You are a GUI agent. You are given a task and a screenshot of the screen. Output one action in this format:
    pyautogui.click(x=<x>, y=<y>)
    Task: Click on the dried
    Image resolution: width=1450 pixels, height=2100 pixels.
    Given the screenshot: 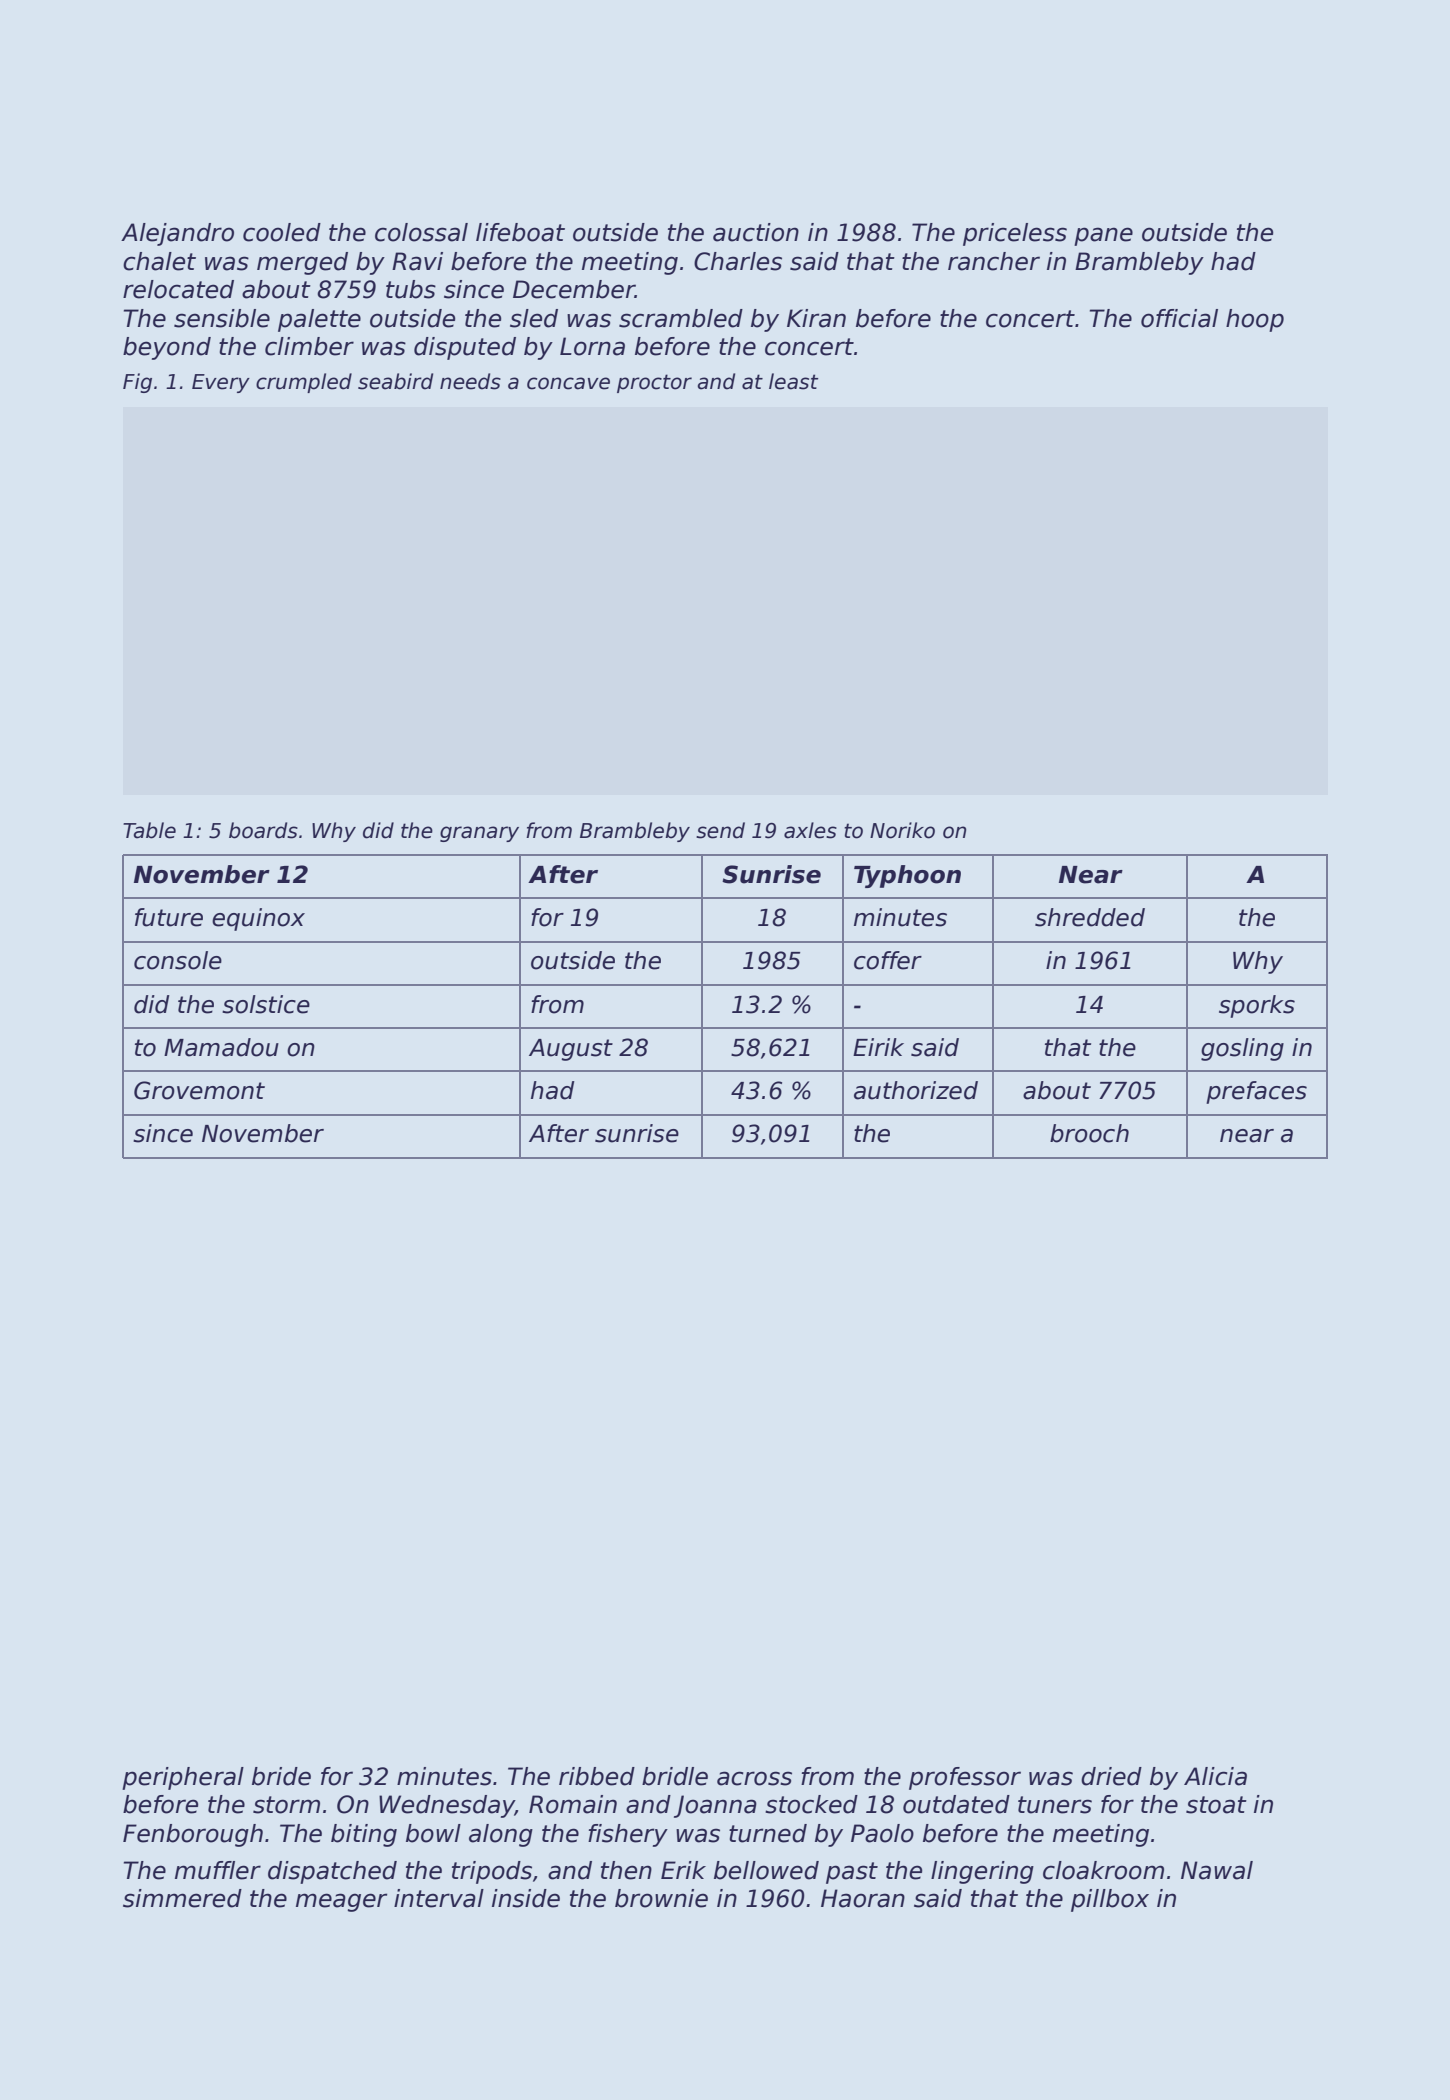 What is the action you would take?
    pyautogui.click(x=1111, y=1776)
